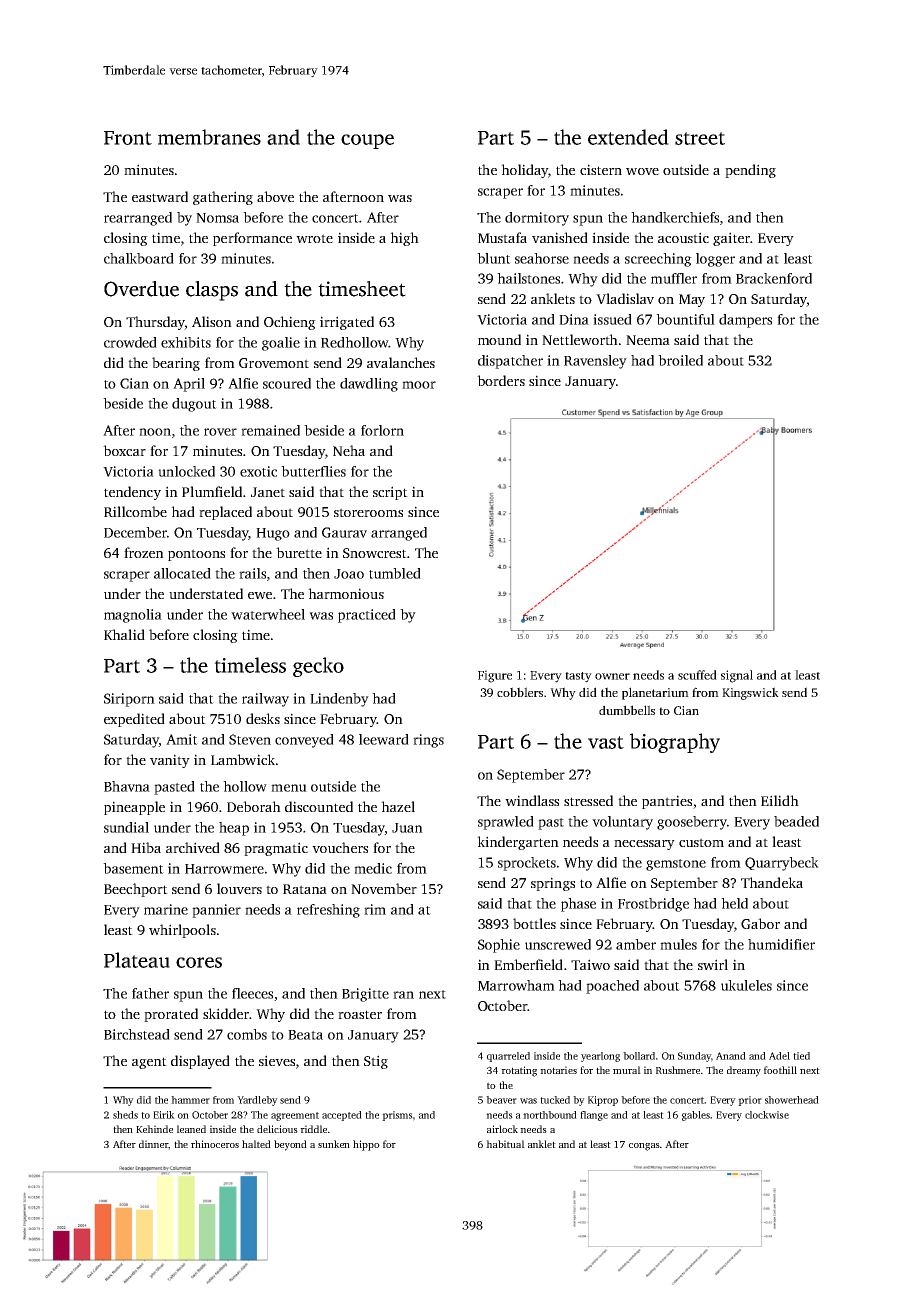 The height and width of the screenshot is (1311, 924). What do you see at coordinates (153, 1144) in the screenshot?
I see `dinner` at bounding box center [153, 1144].
